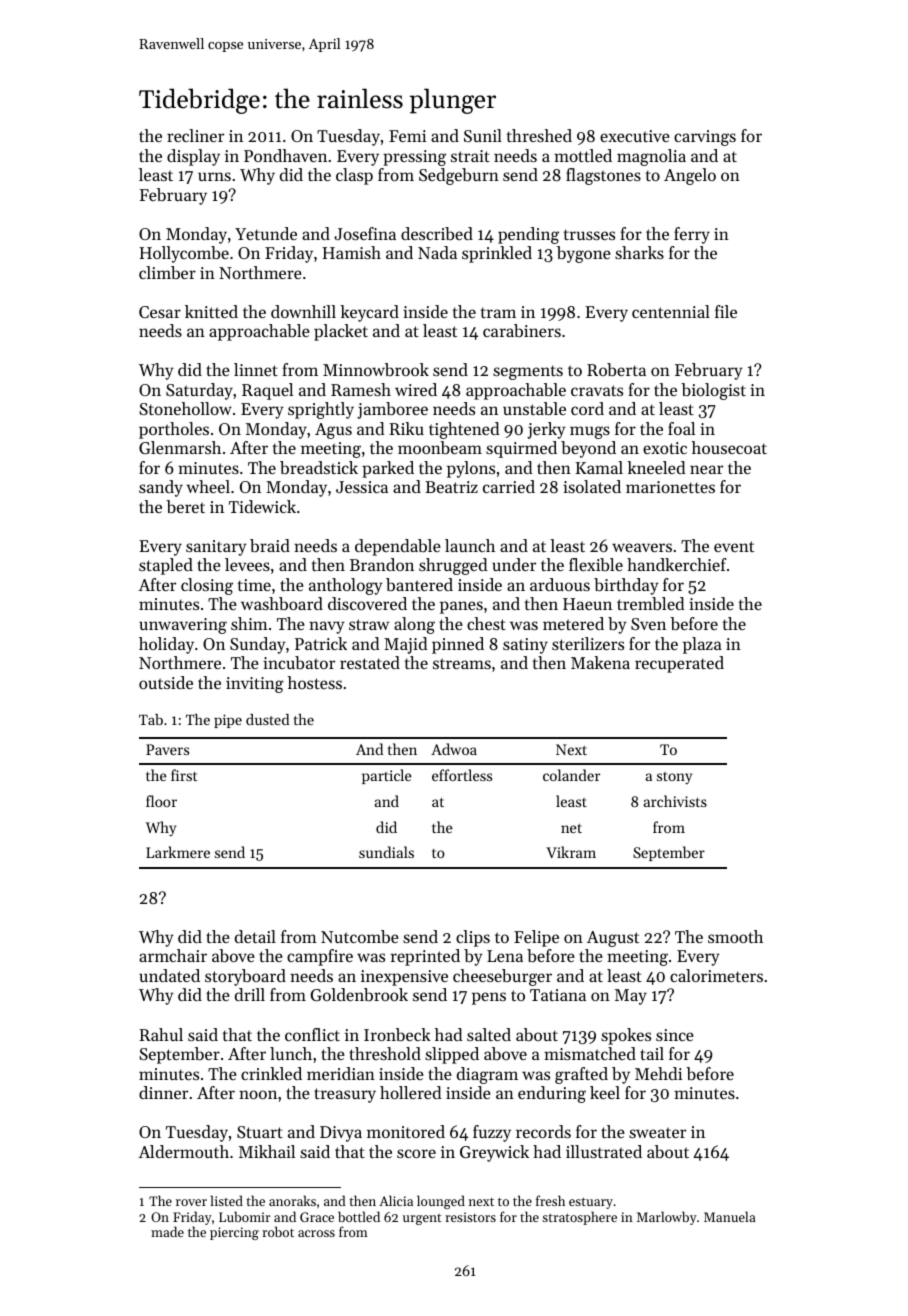 Image resolution: width=908 pixels, height=1316 pixels. I want to click on Pondhaven, so click(285, 155).
